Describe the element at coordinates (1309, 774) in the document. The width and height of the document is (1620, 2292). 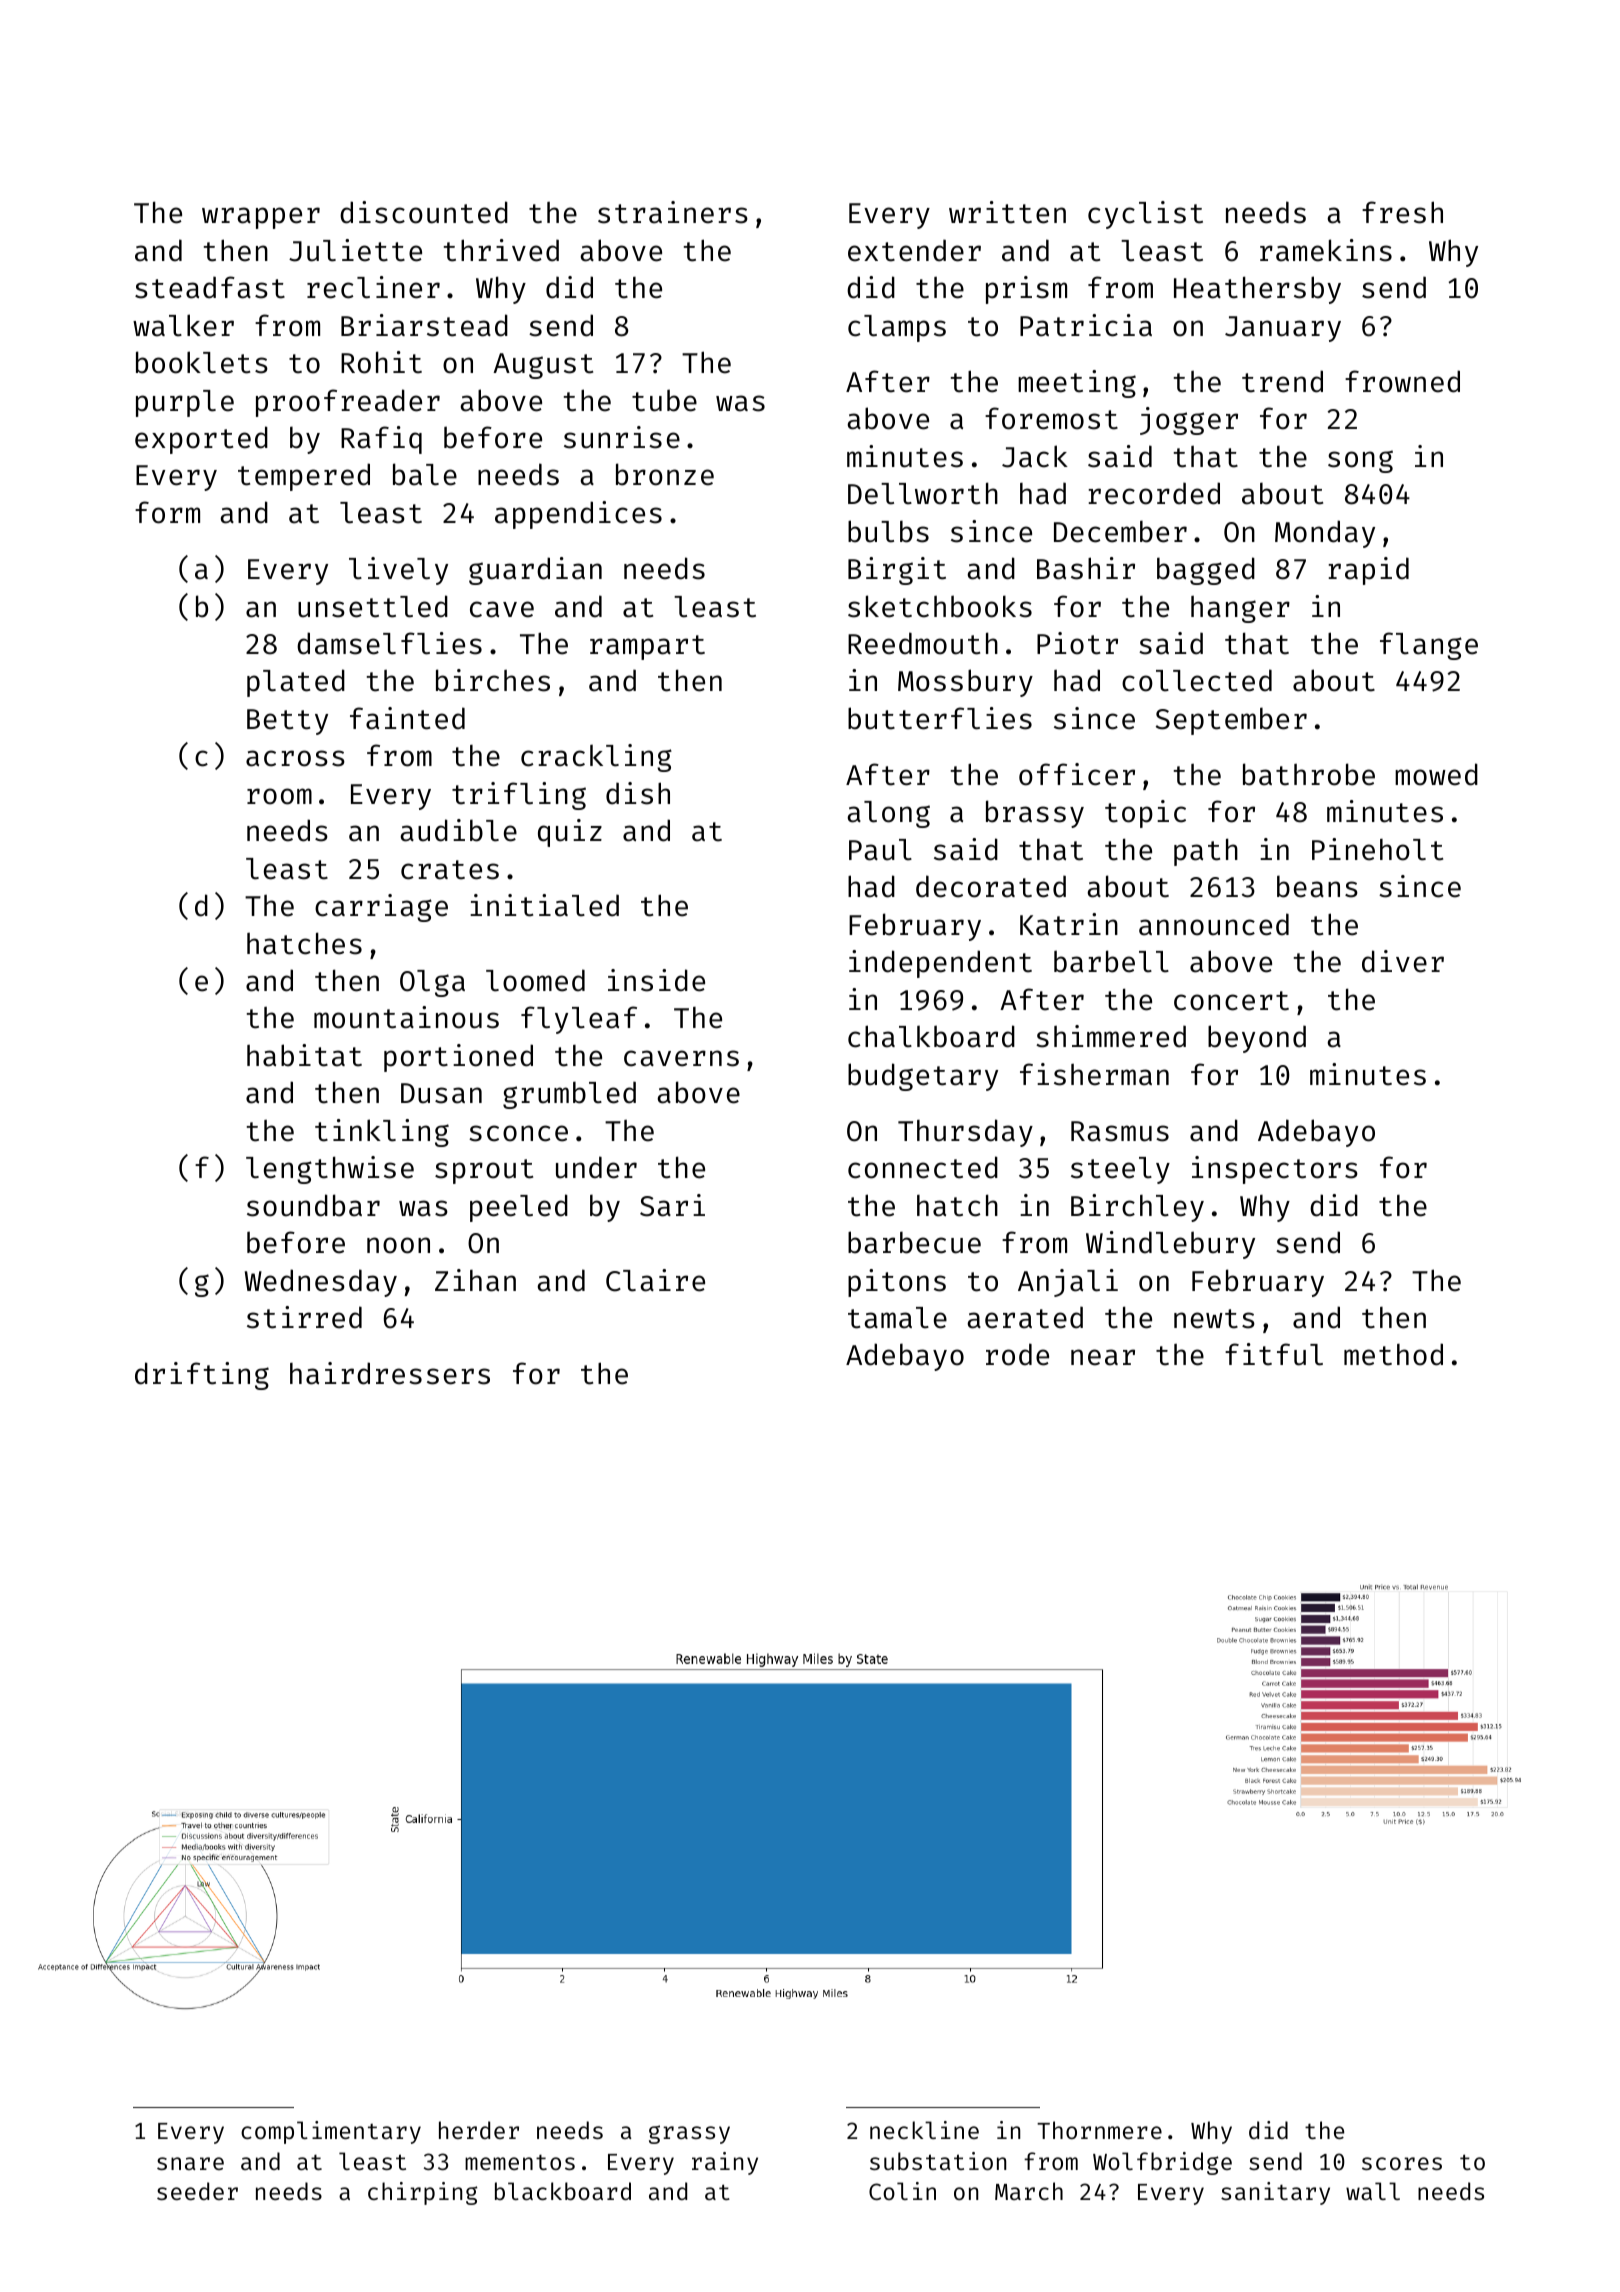
I see `bathrobe` at that location.
